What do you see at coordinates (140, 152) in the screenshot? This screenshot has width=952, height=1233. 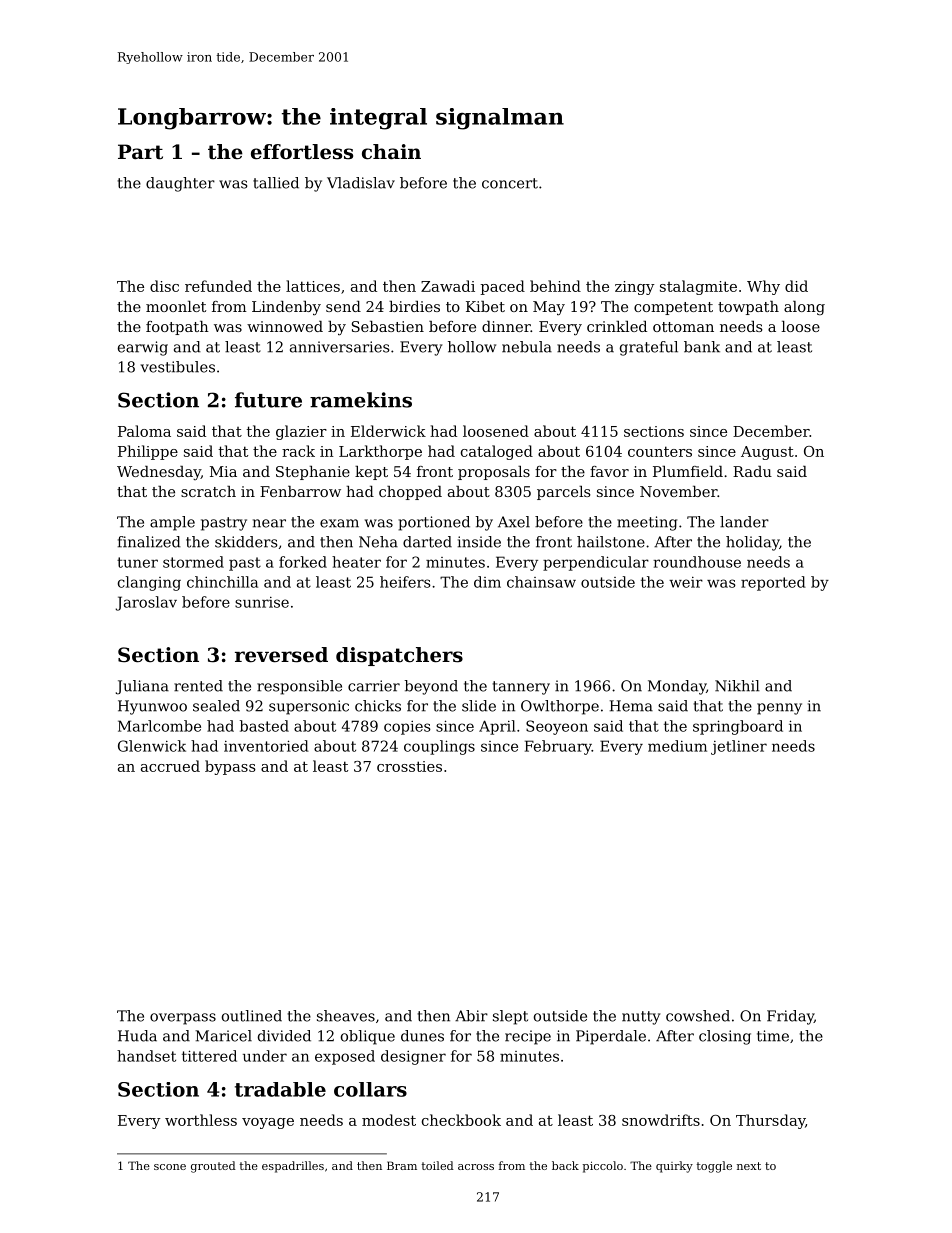 I see `Part` at bounding box center [140, 152].
